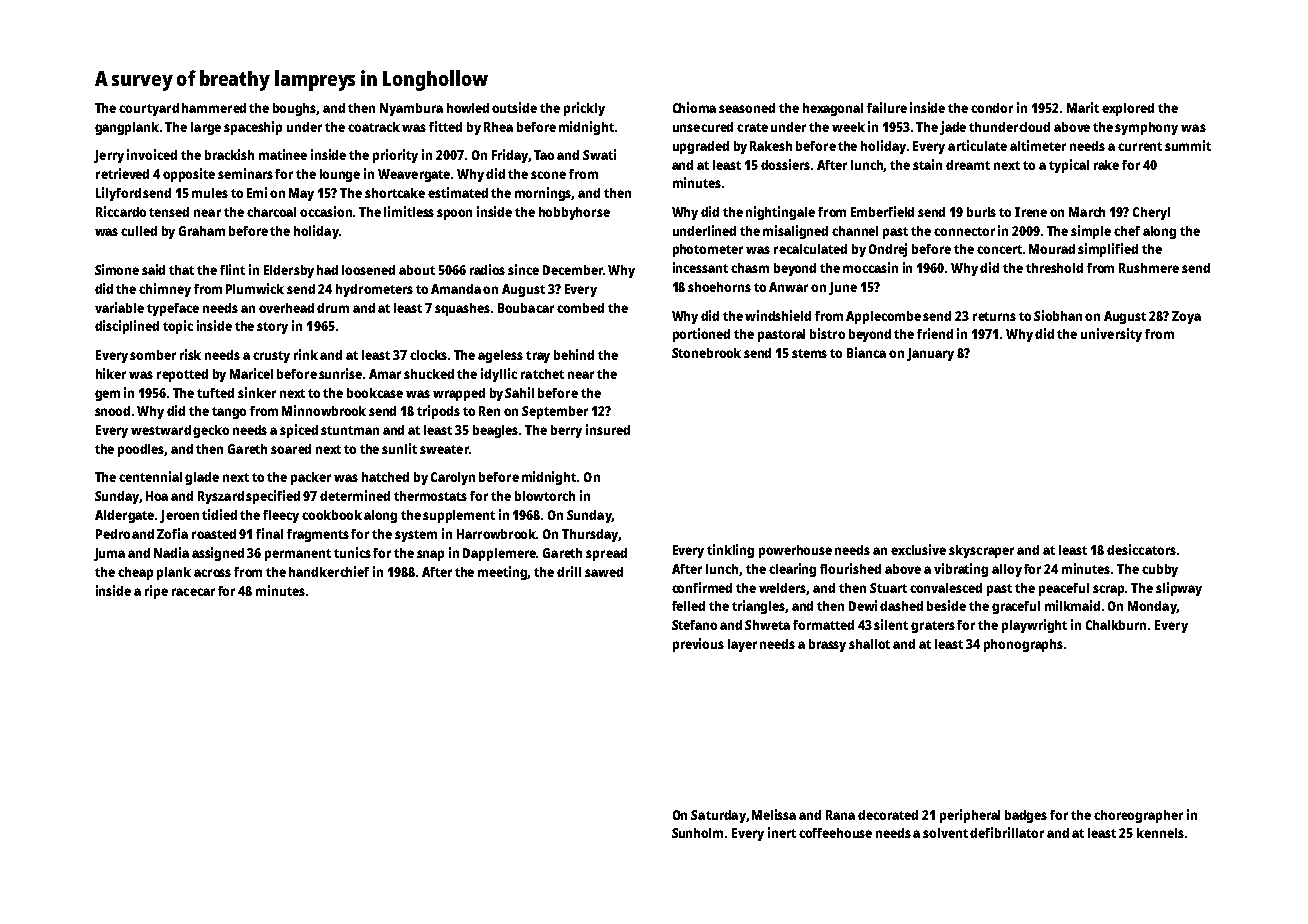 The image size is (1308, 924). Describe the element at coordinates (1111, 335) in the screenshot. I see `university` at that location.
